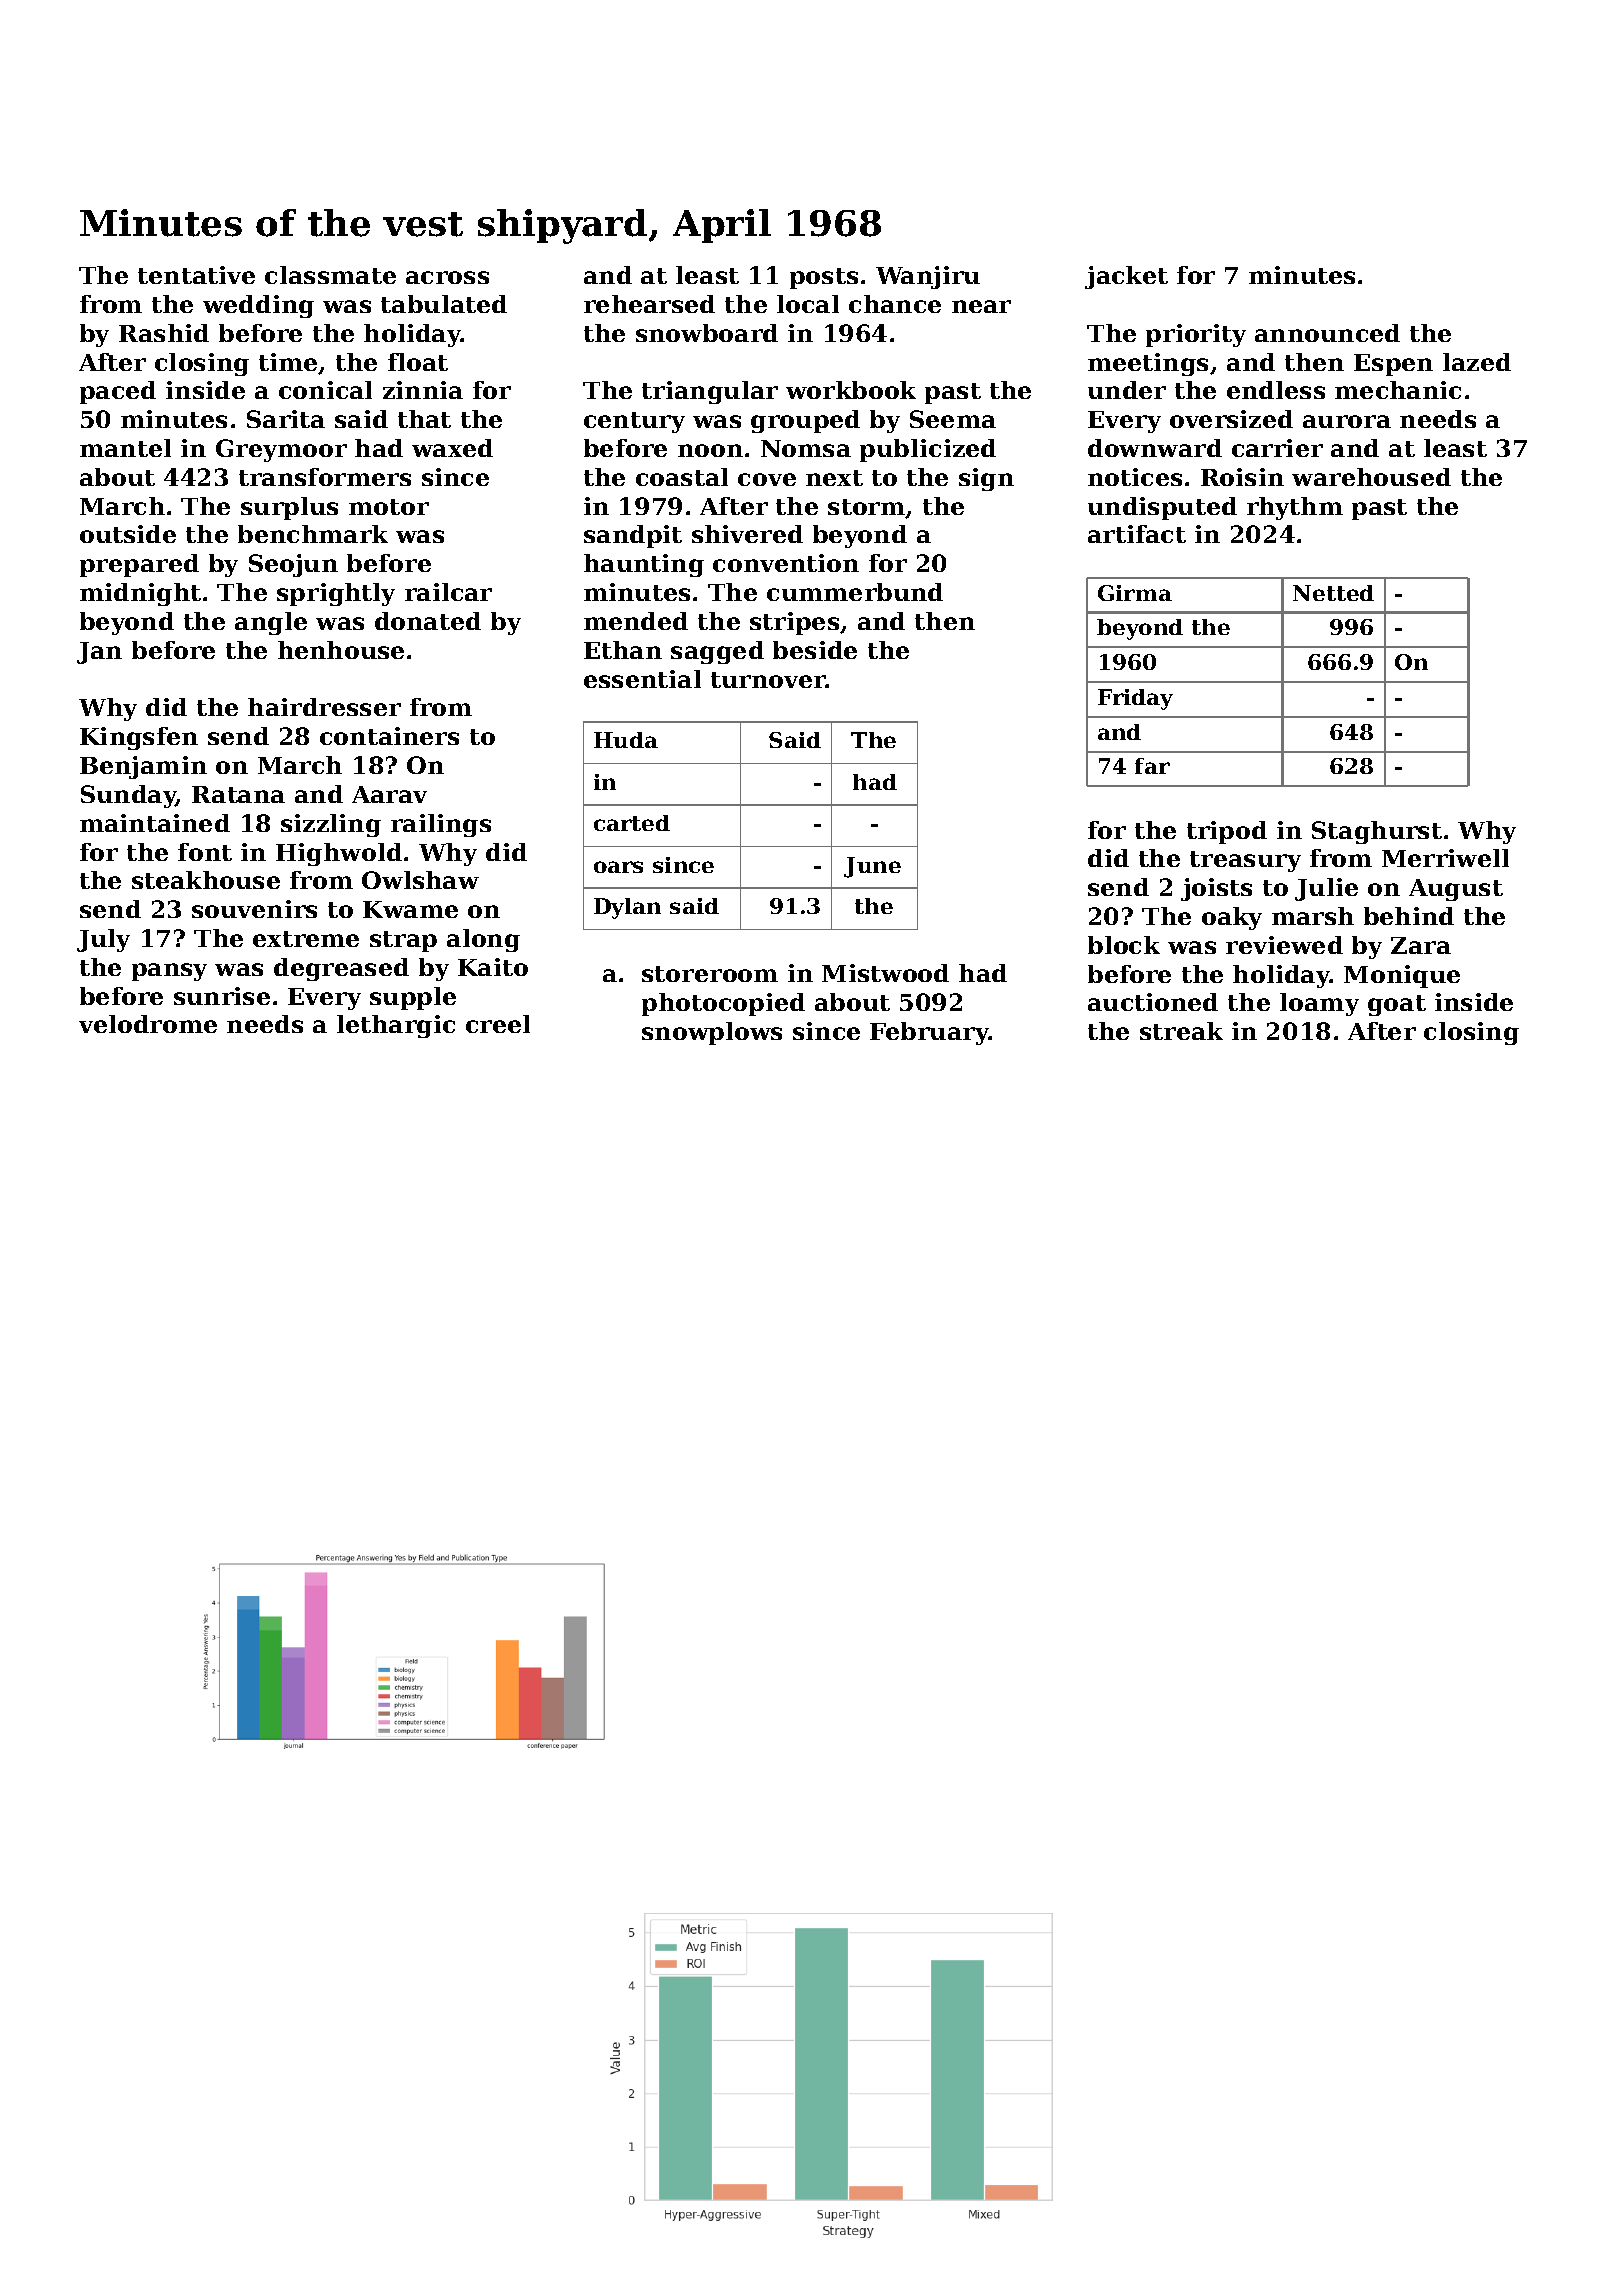 This page has height=2292, width=1620. What do you see at coordinates (143, 767) in the page?
I see `Benjamin` at bounding box center [143, 767].
